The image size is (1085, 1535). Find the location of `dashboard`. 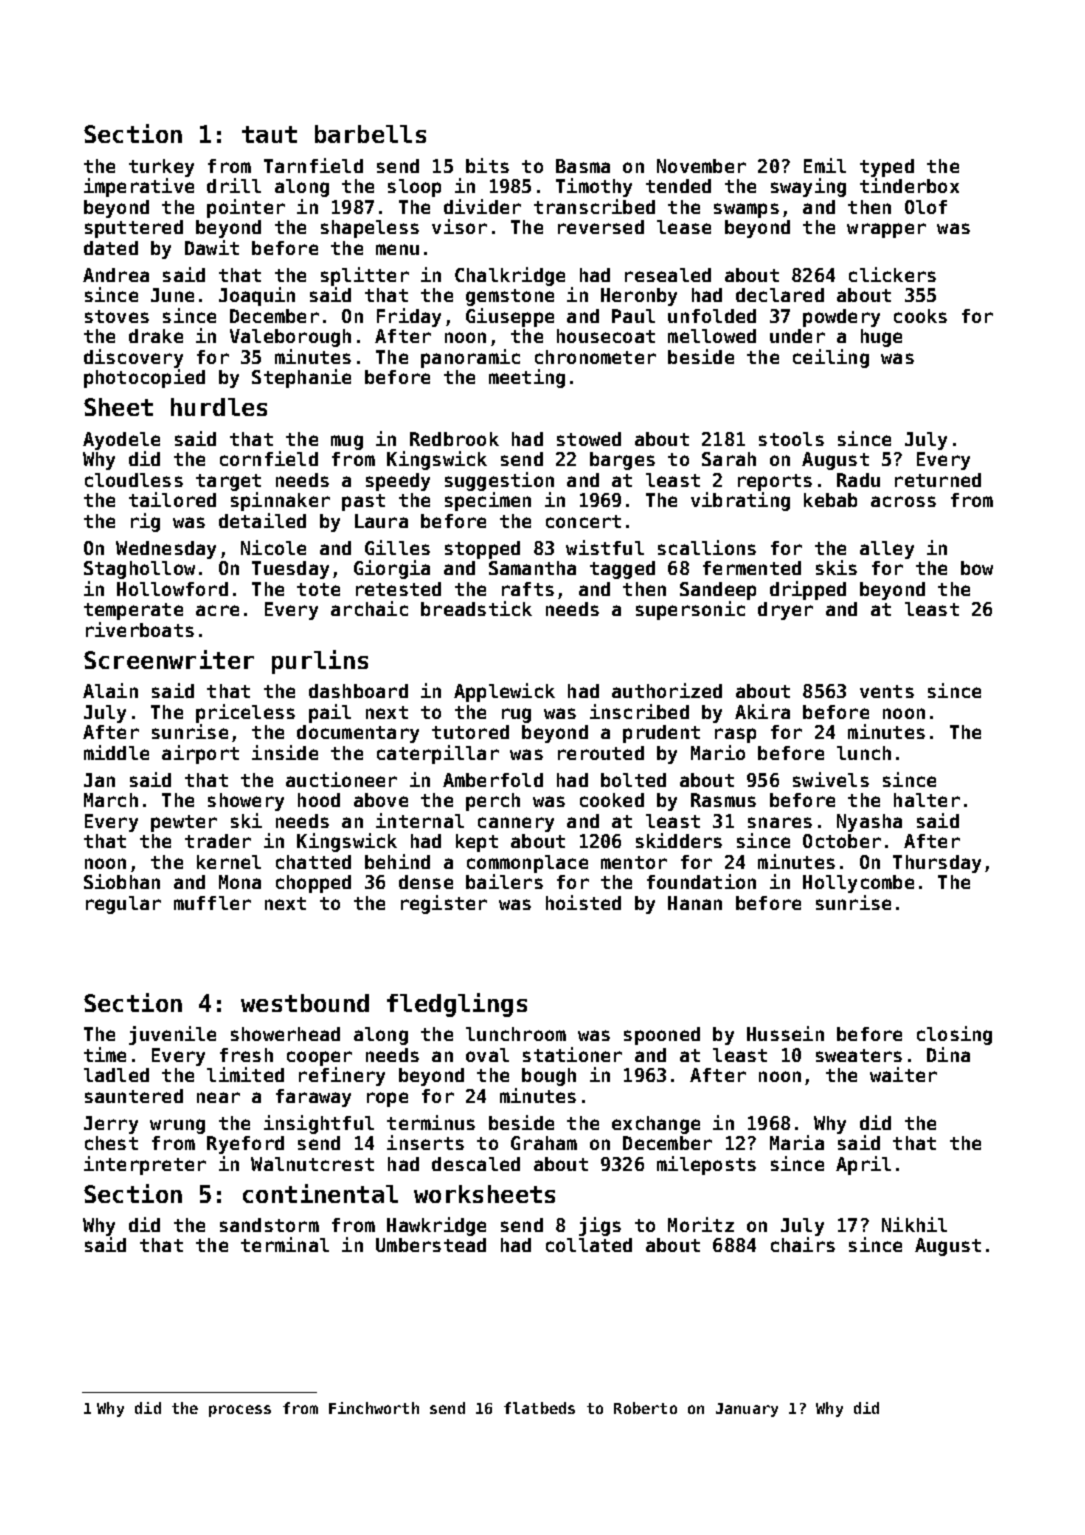

dashboard is located at coordinates (358, 691).
